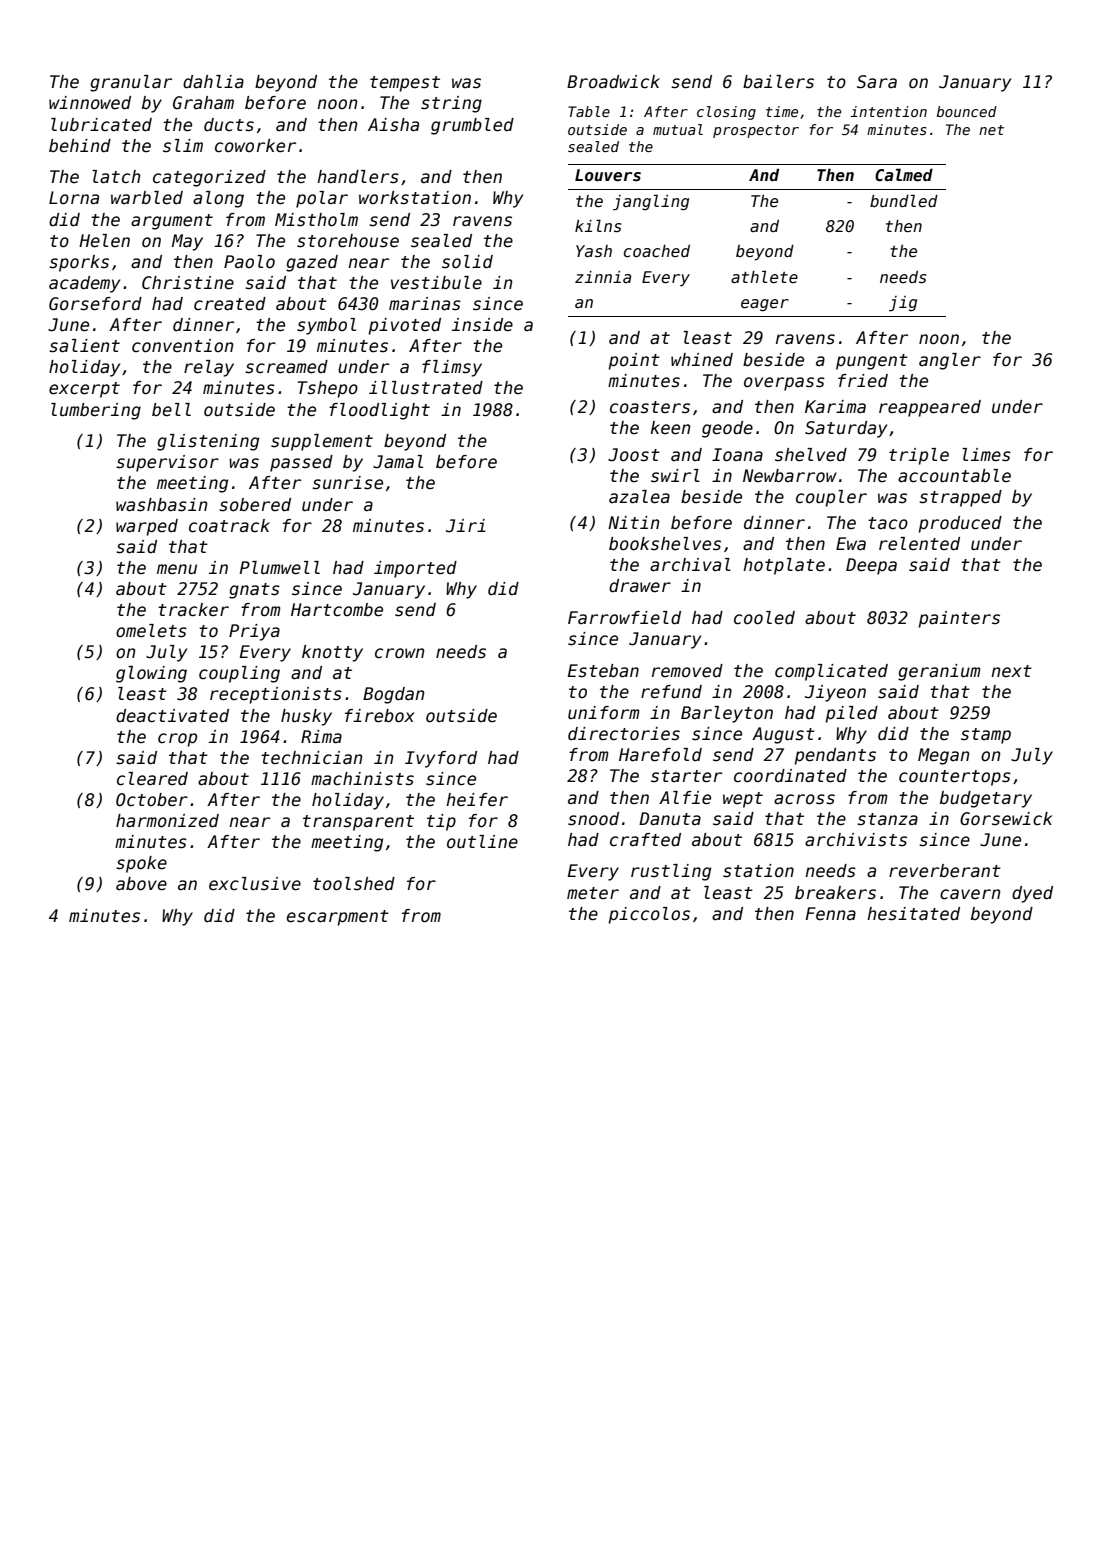 This document has width=1104, height=1562. Describe the element at coordinates (624, 618) in the document. I see `Farrowfield` at that location.
